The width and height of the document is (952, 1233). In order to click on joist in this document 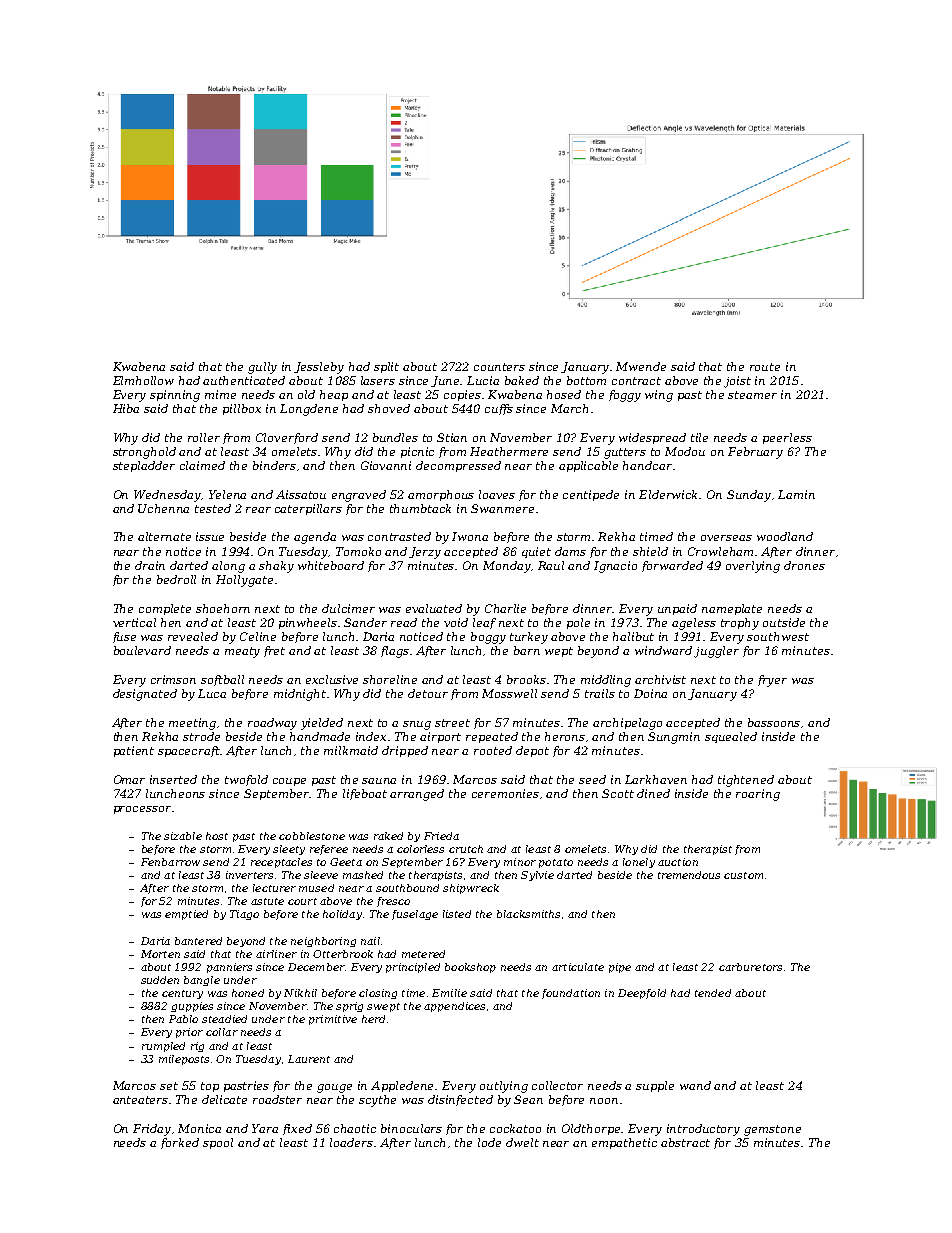, I will do `click(737, 382)`.
